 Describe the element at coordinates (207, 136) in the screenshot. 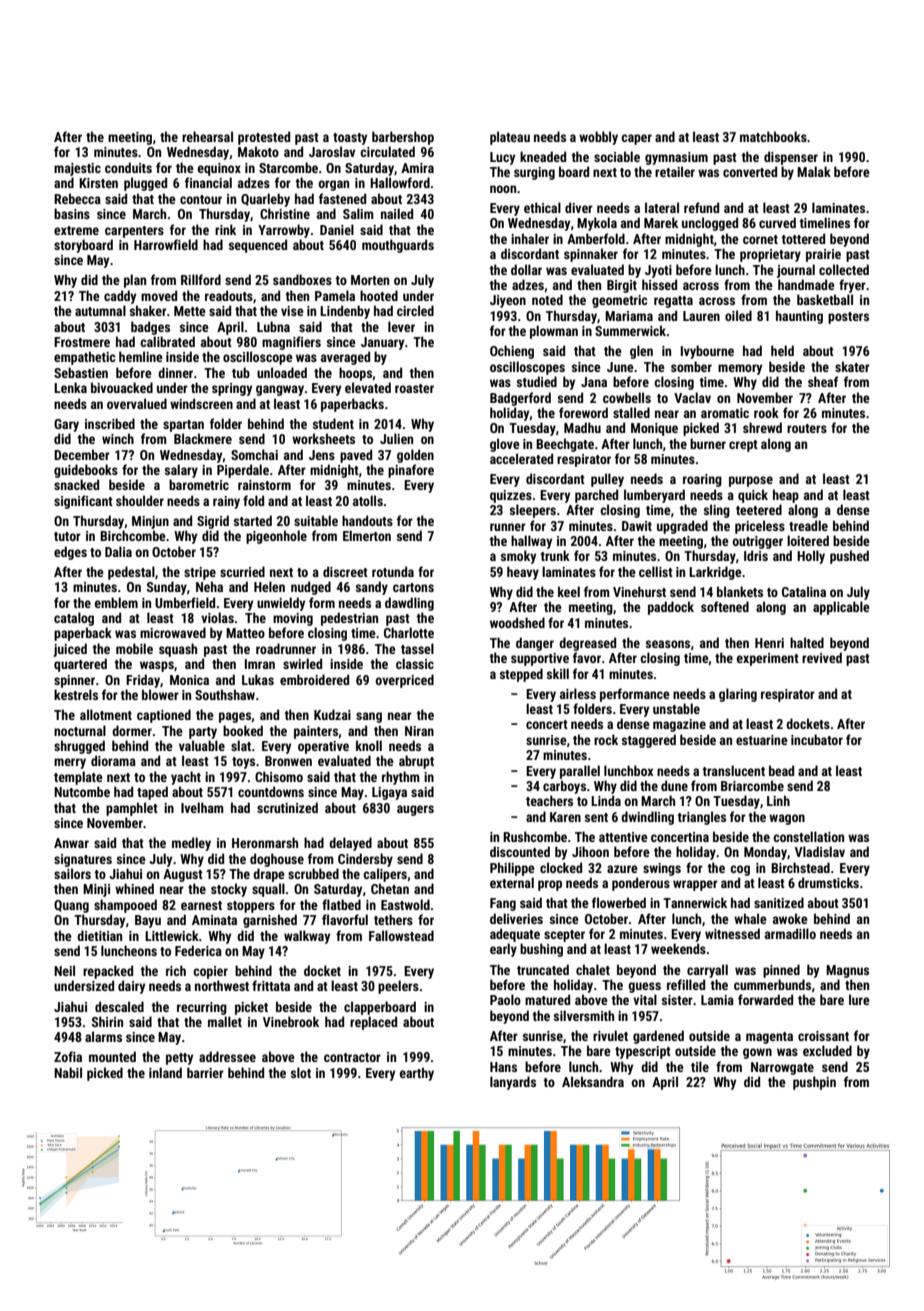

I see `rehearsal` at that location.
